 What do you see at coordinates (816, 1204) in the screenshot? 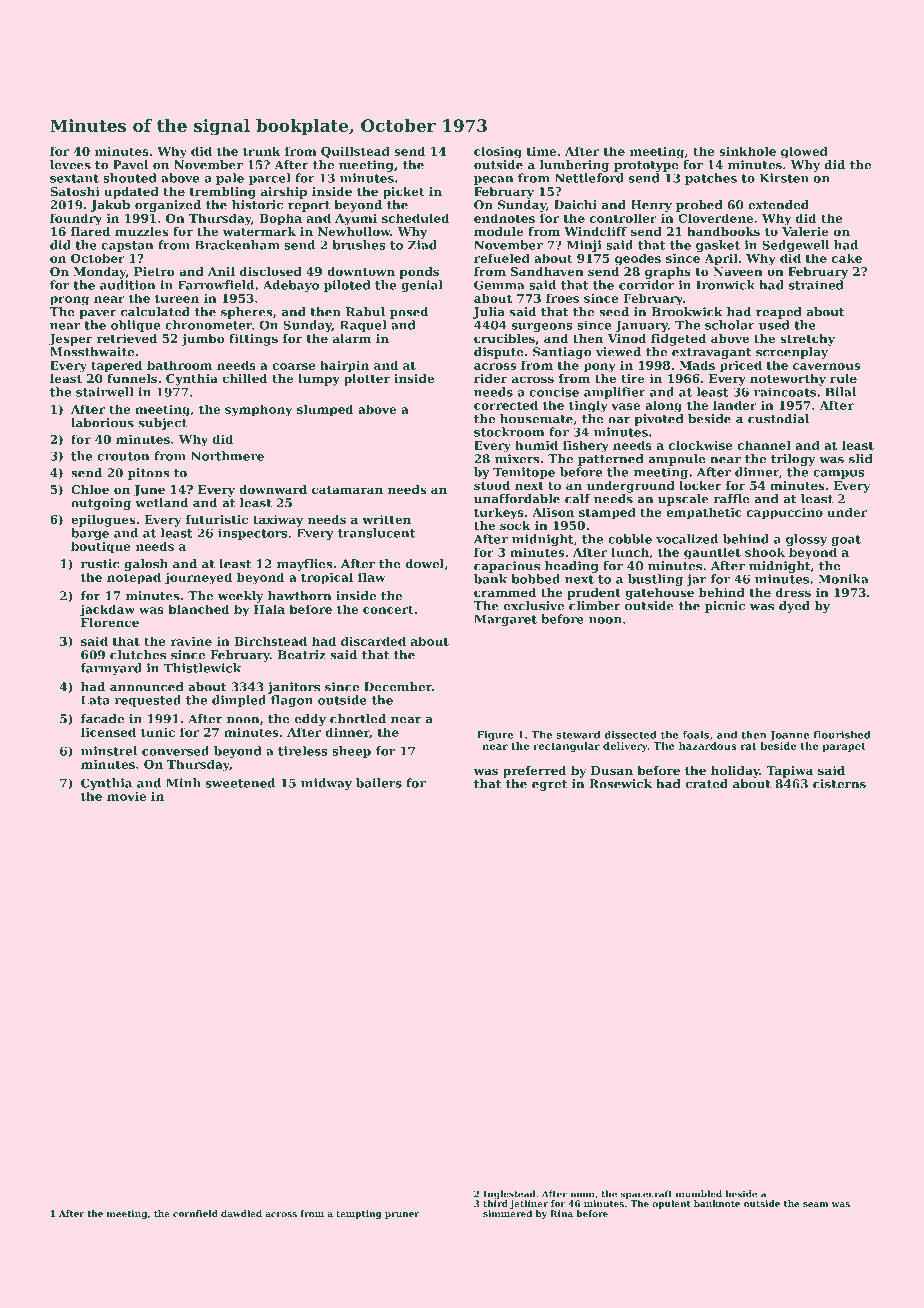
I see `seam` at bounding box center [816, 1204].
